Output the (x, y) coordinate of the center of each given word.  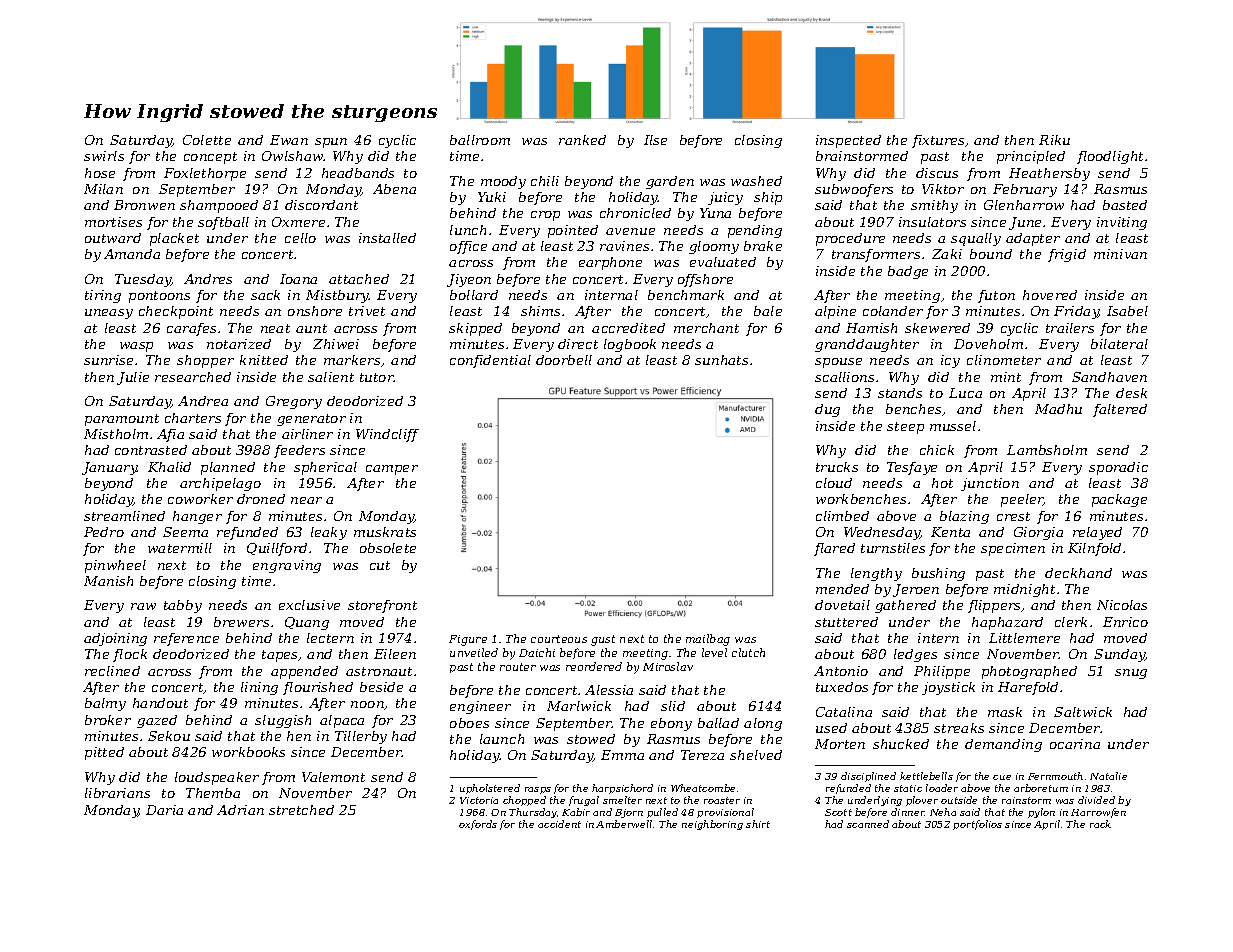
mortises (113, 222)
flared (834, 549)
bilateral (1119, 344)
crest (1013, 516)
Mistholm (116, 434)
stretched (301, 810)
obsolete (388, 548)
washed (756, 181)
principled (1031, 157)
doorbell (564, 360)
